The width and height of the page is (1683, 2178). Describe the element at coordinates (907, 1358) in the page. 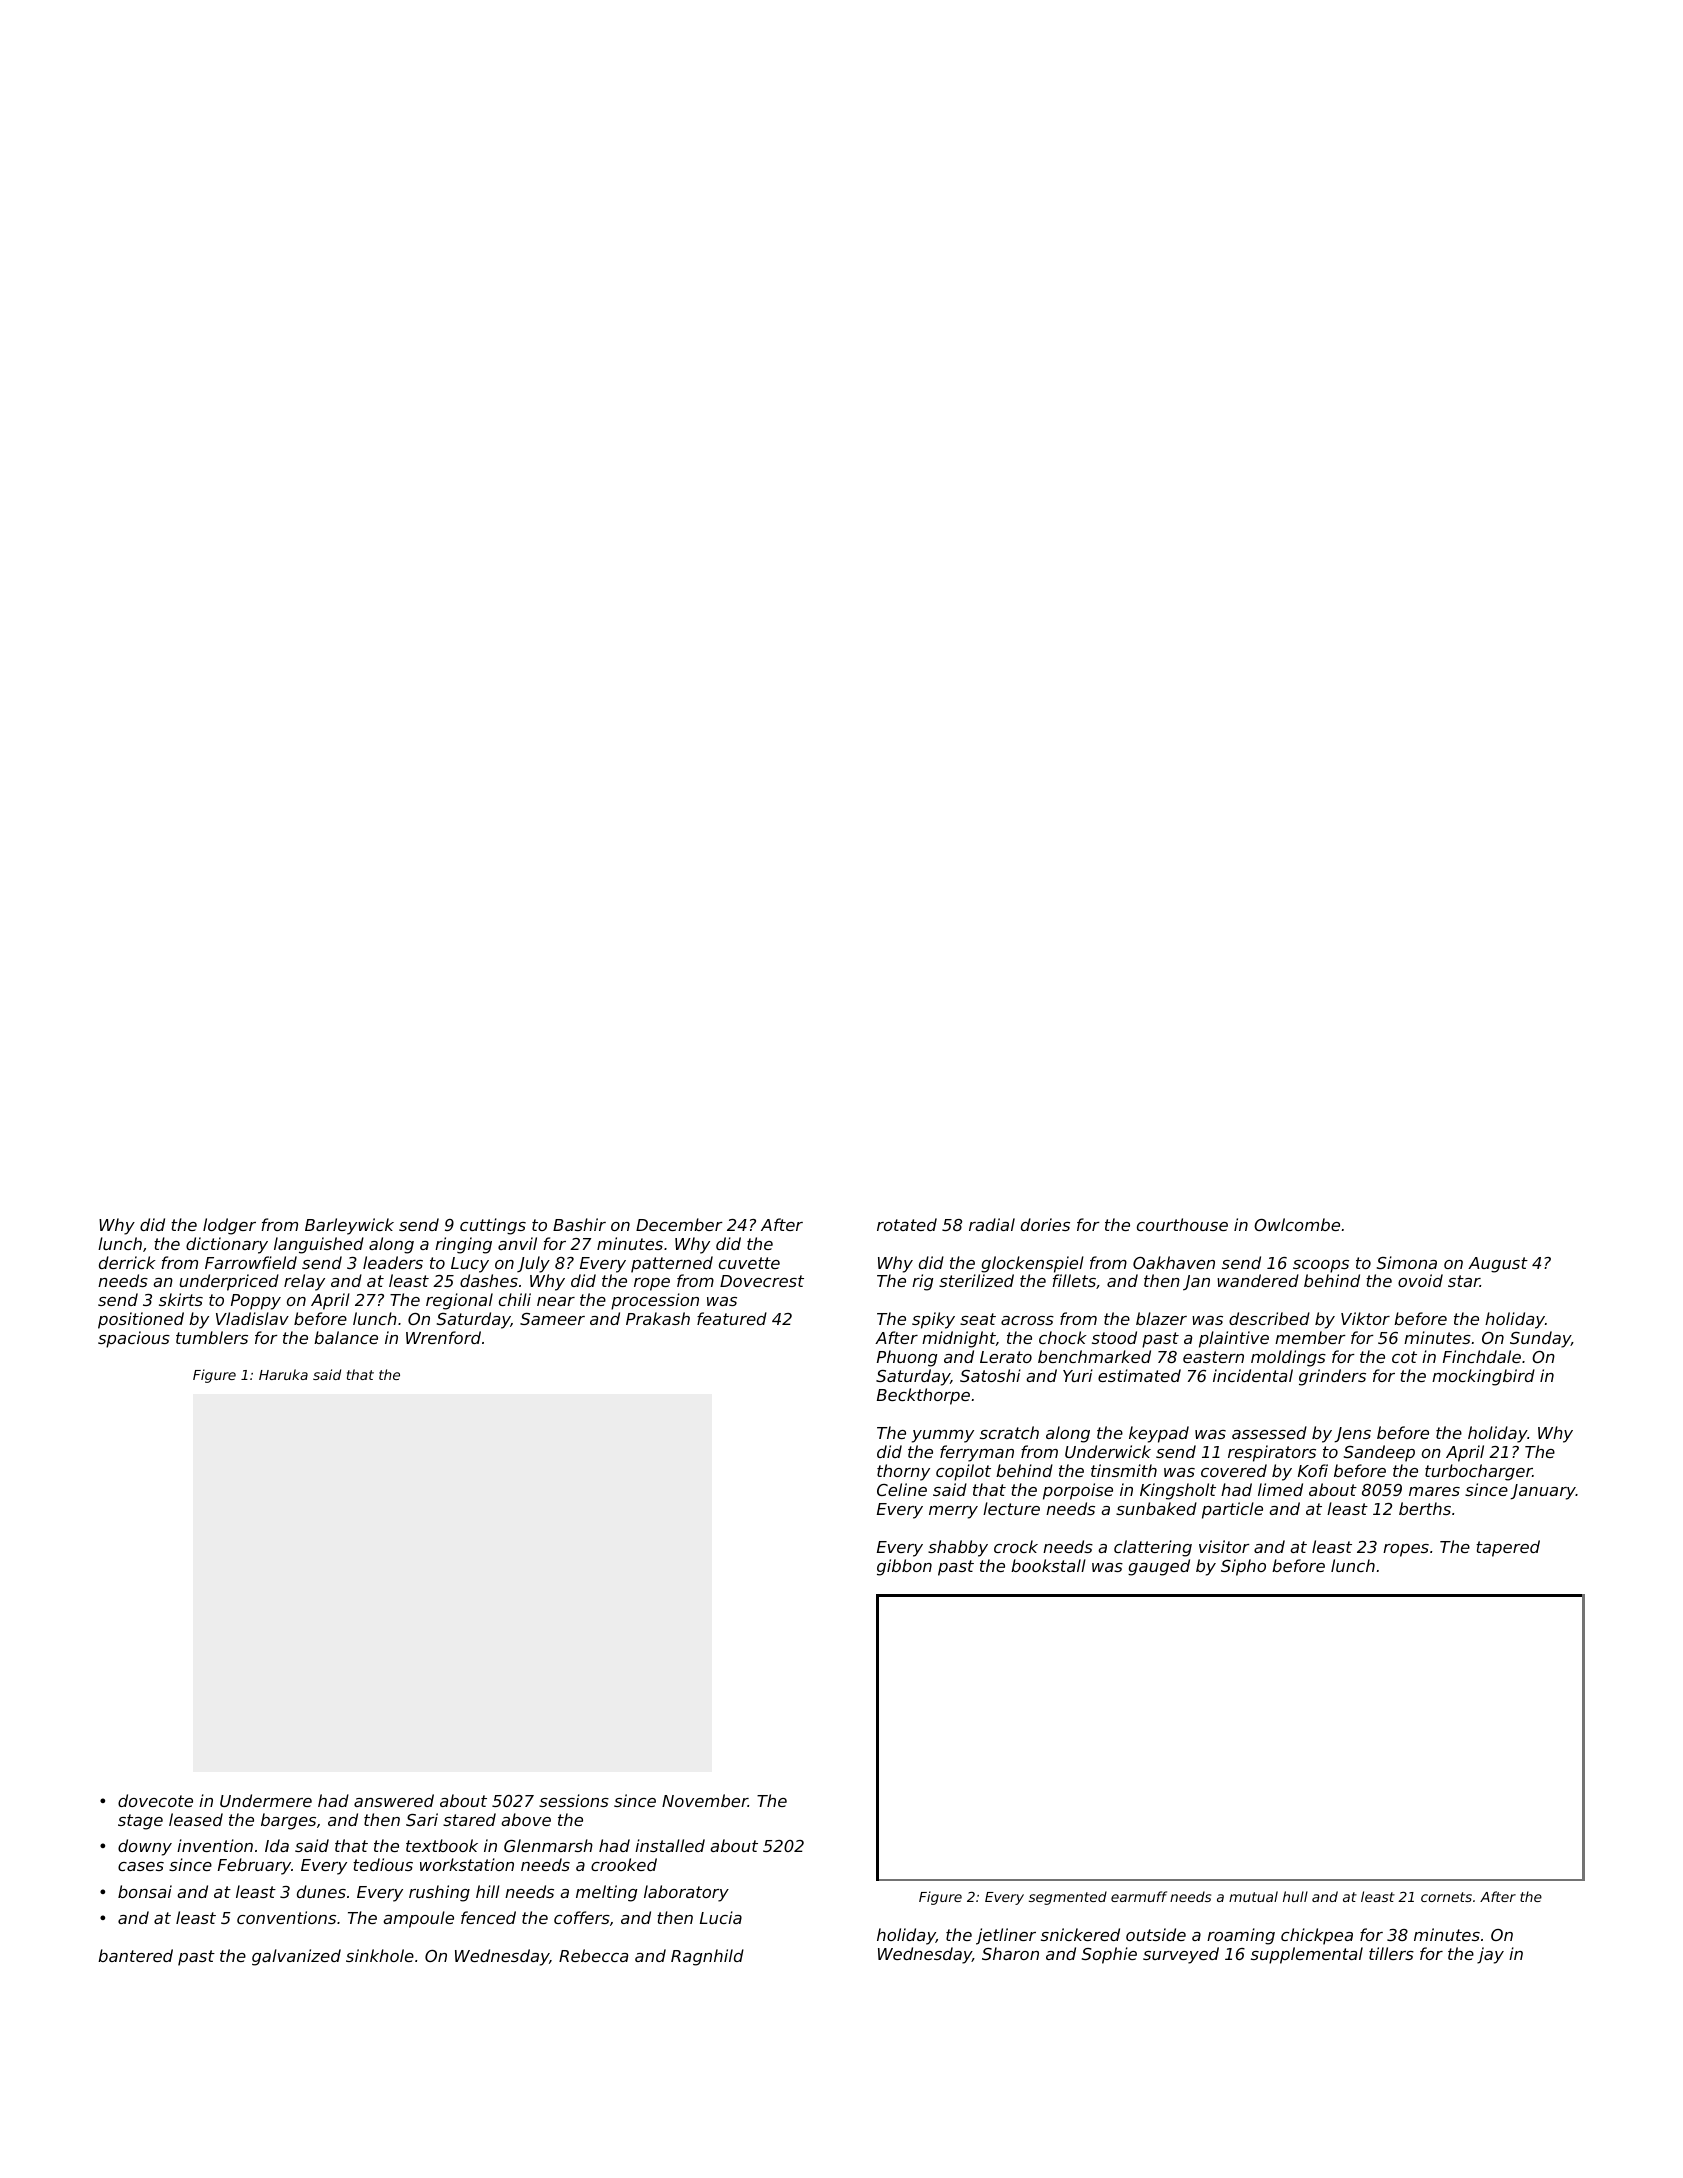

I see `Phuong` at that location.
